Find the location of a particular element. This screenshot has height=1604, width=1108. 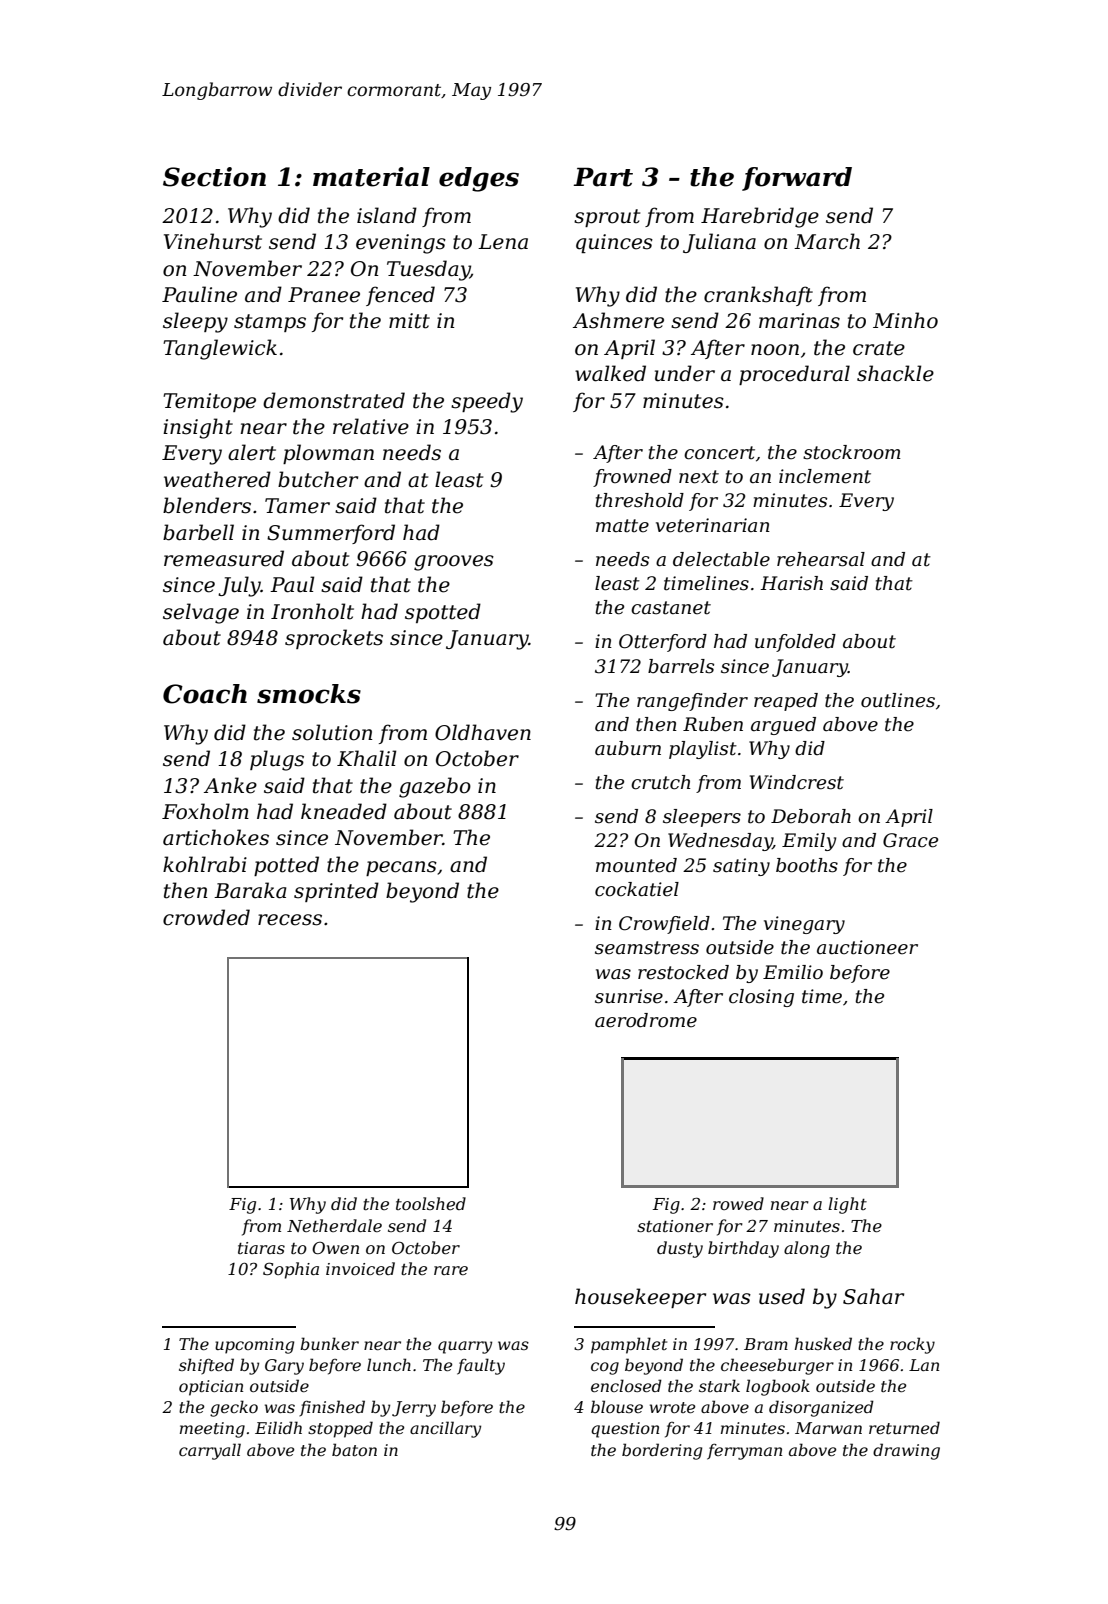

Vinehurst is located at coordinates (213, 241).
